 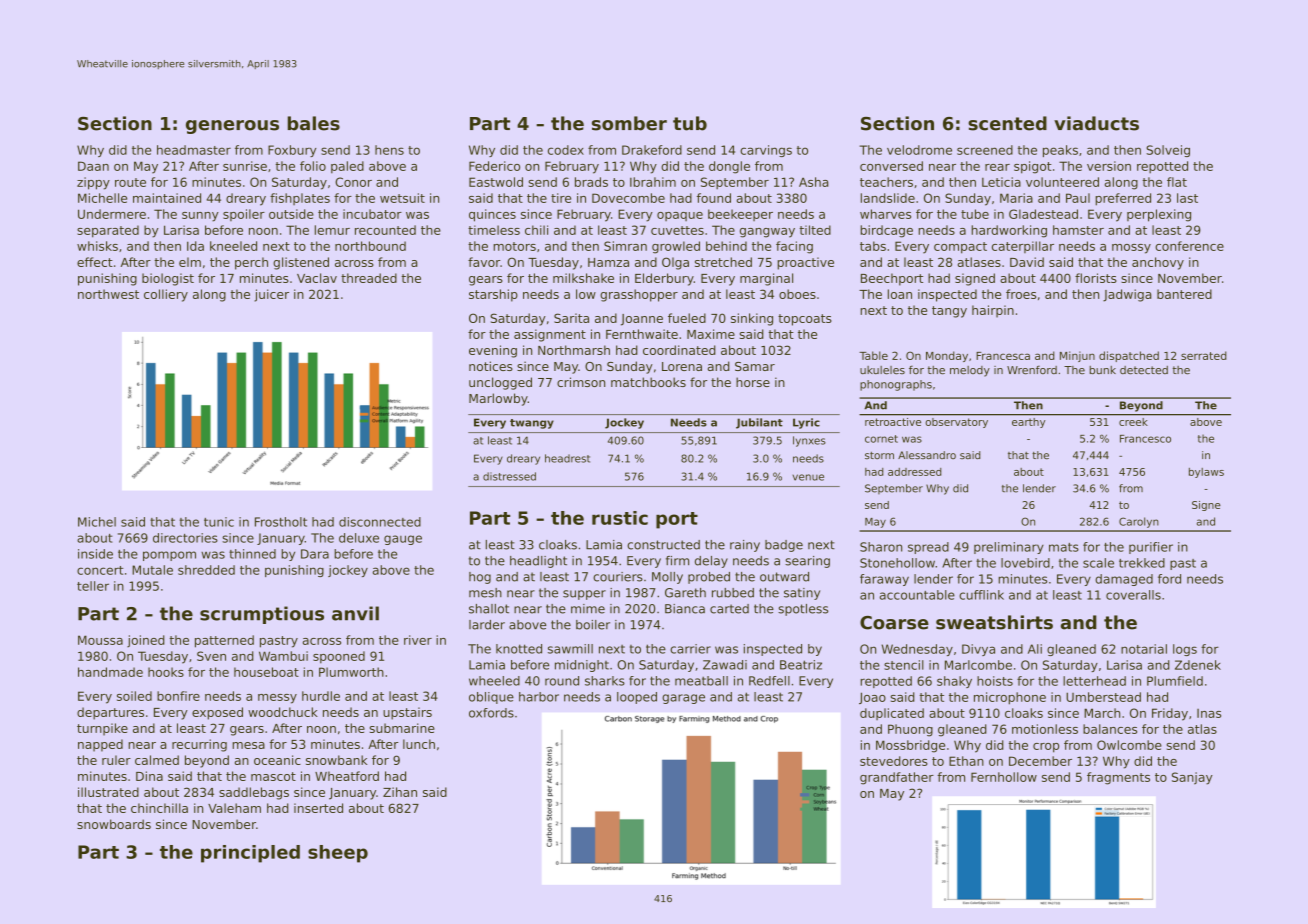 I want to click on brads, so click(x=591, y=182).
